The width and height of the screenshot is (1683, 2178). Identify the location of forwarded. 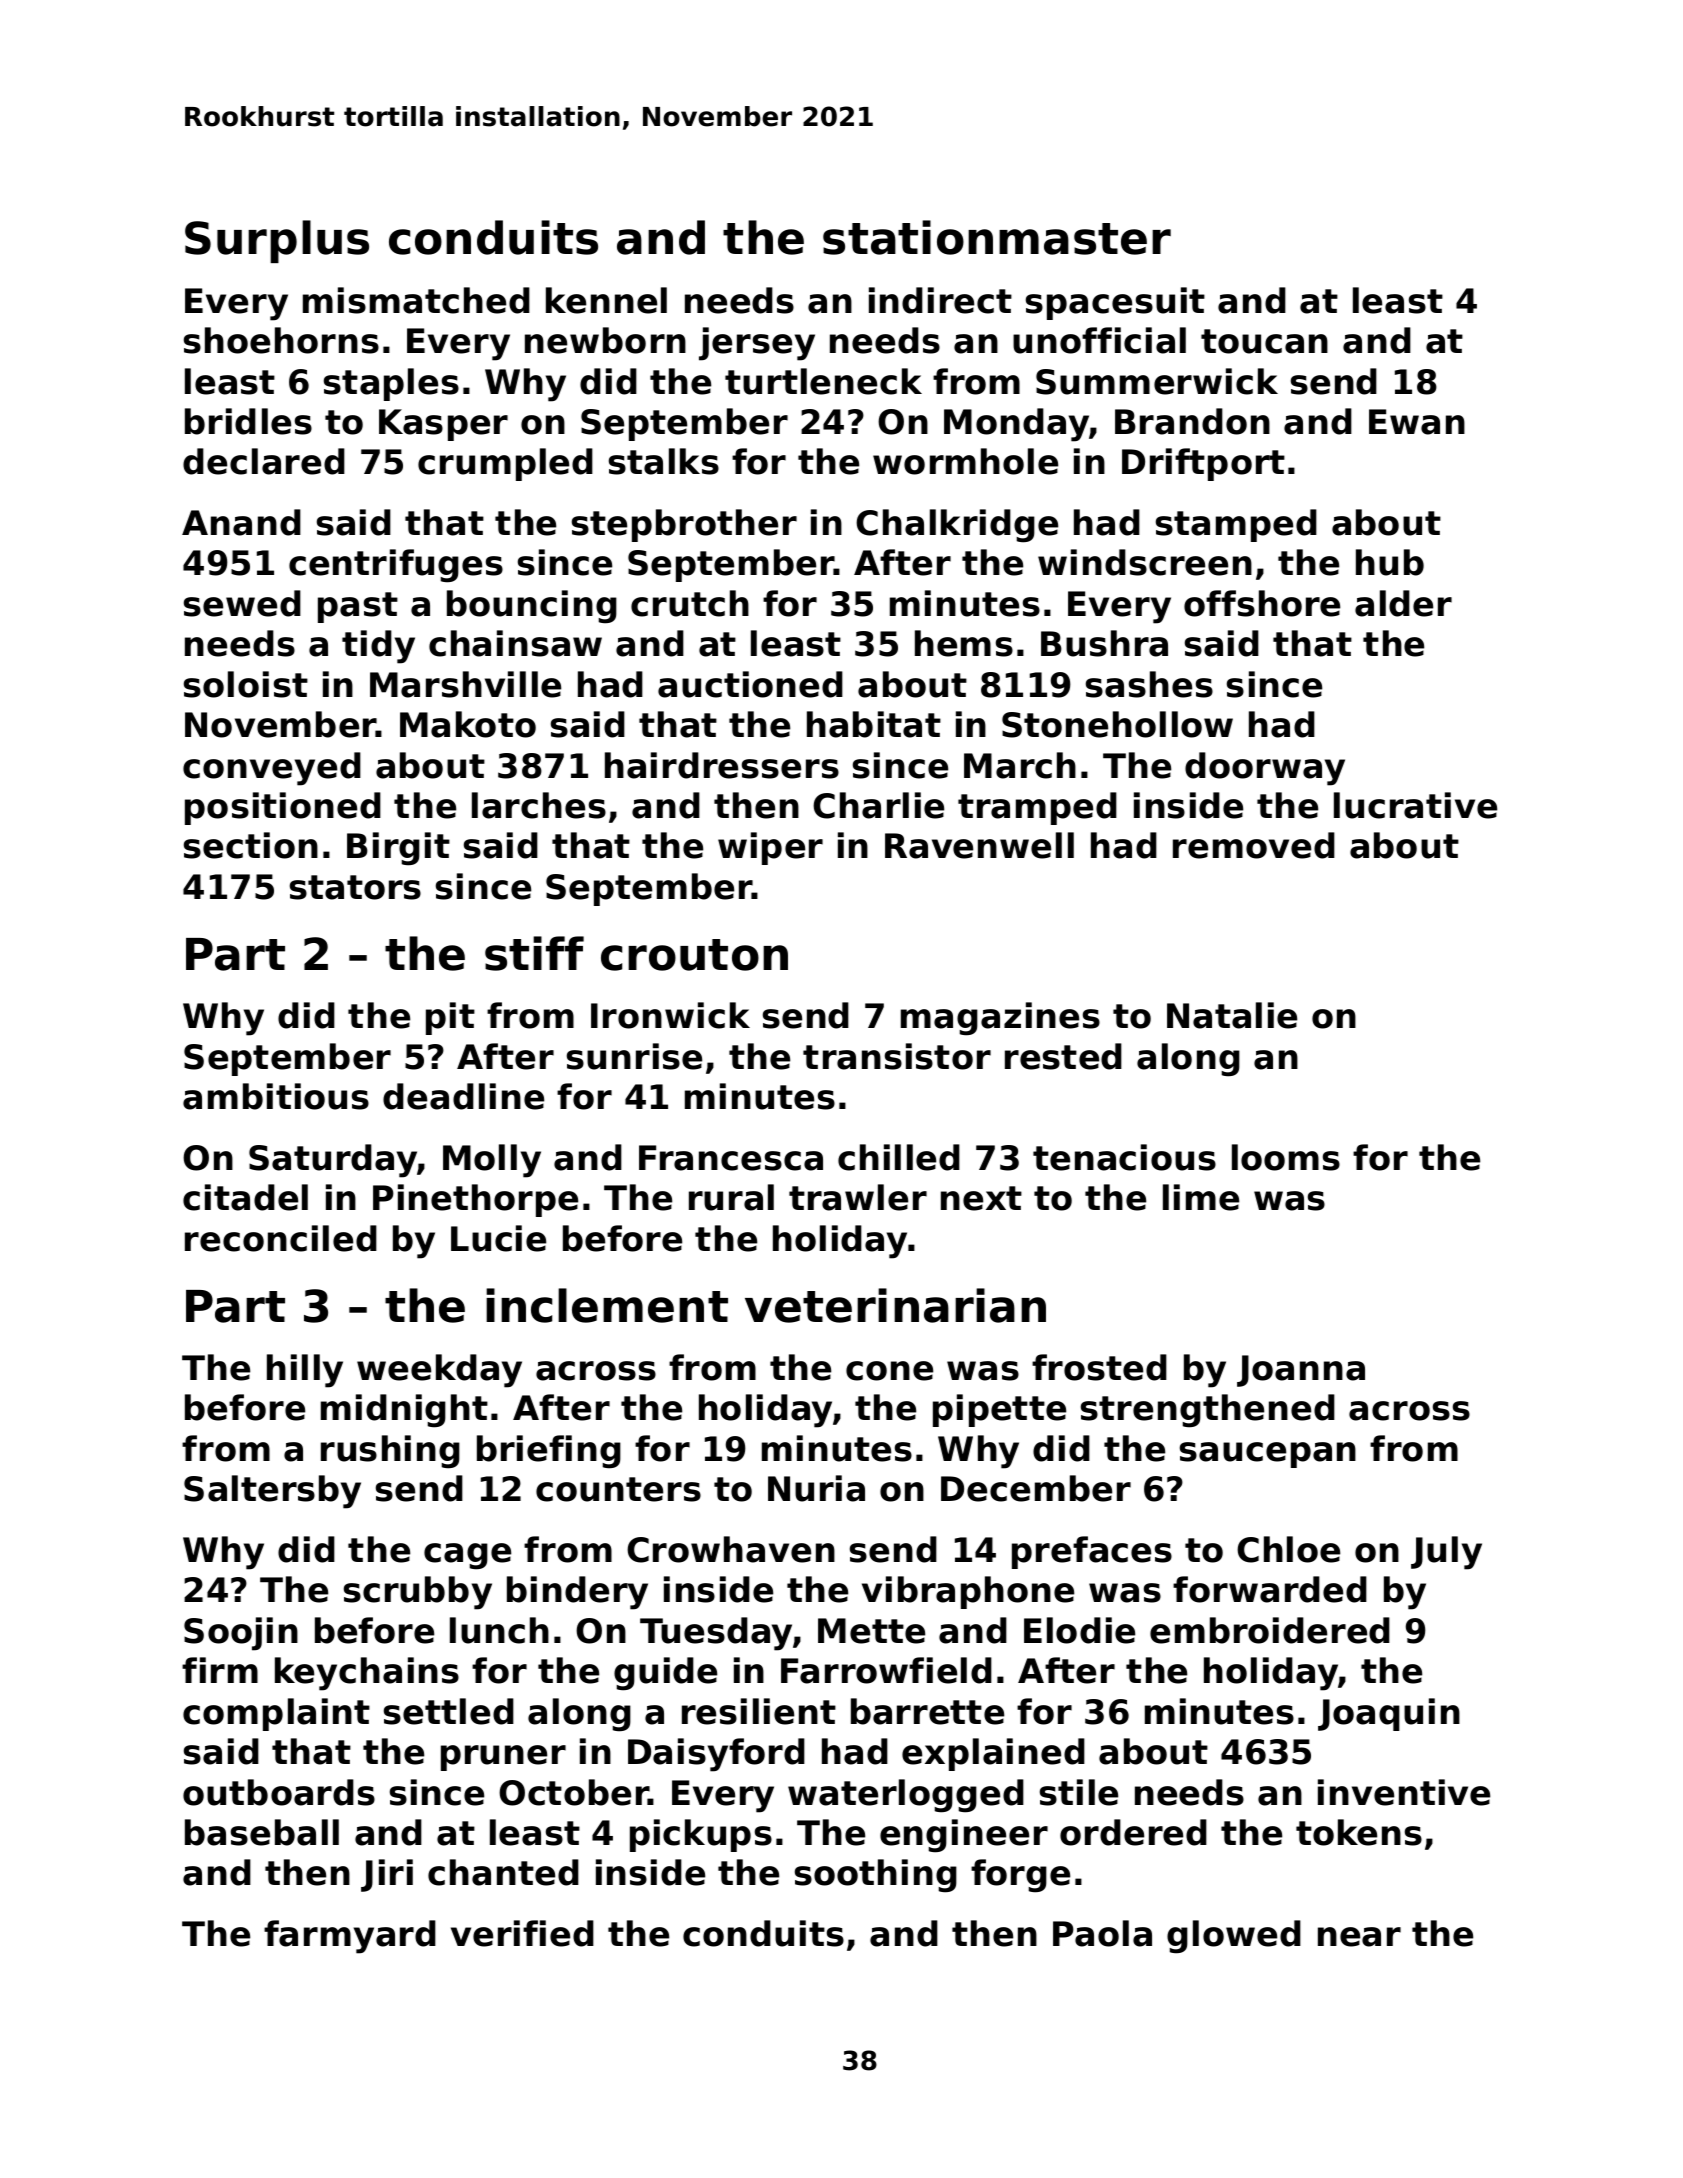
(1270, 1589).
